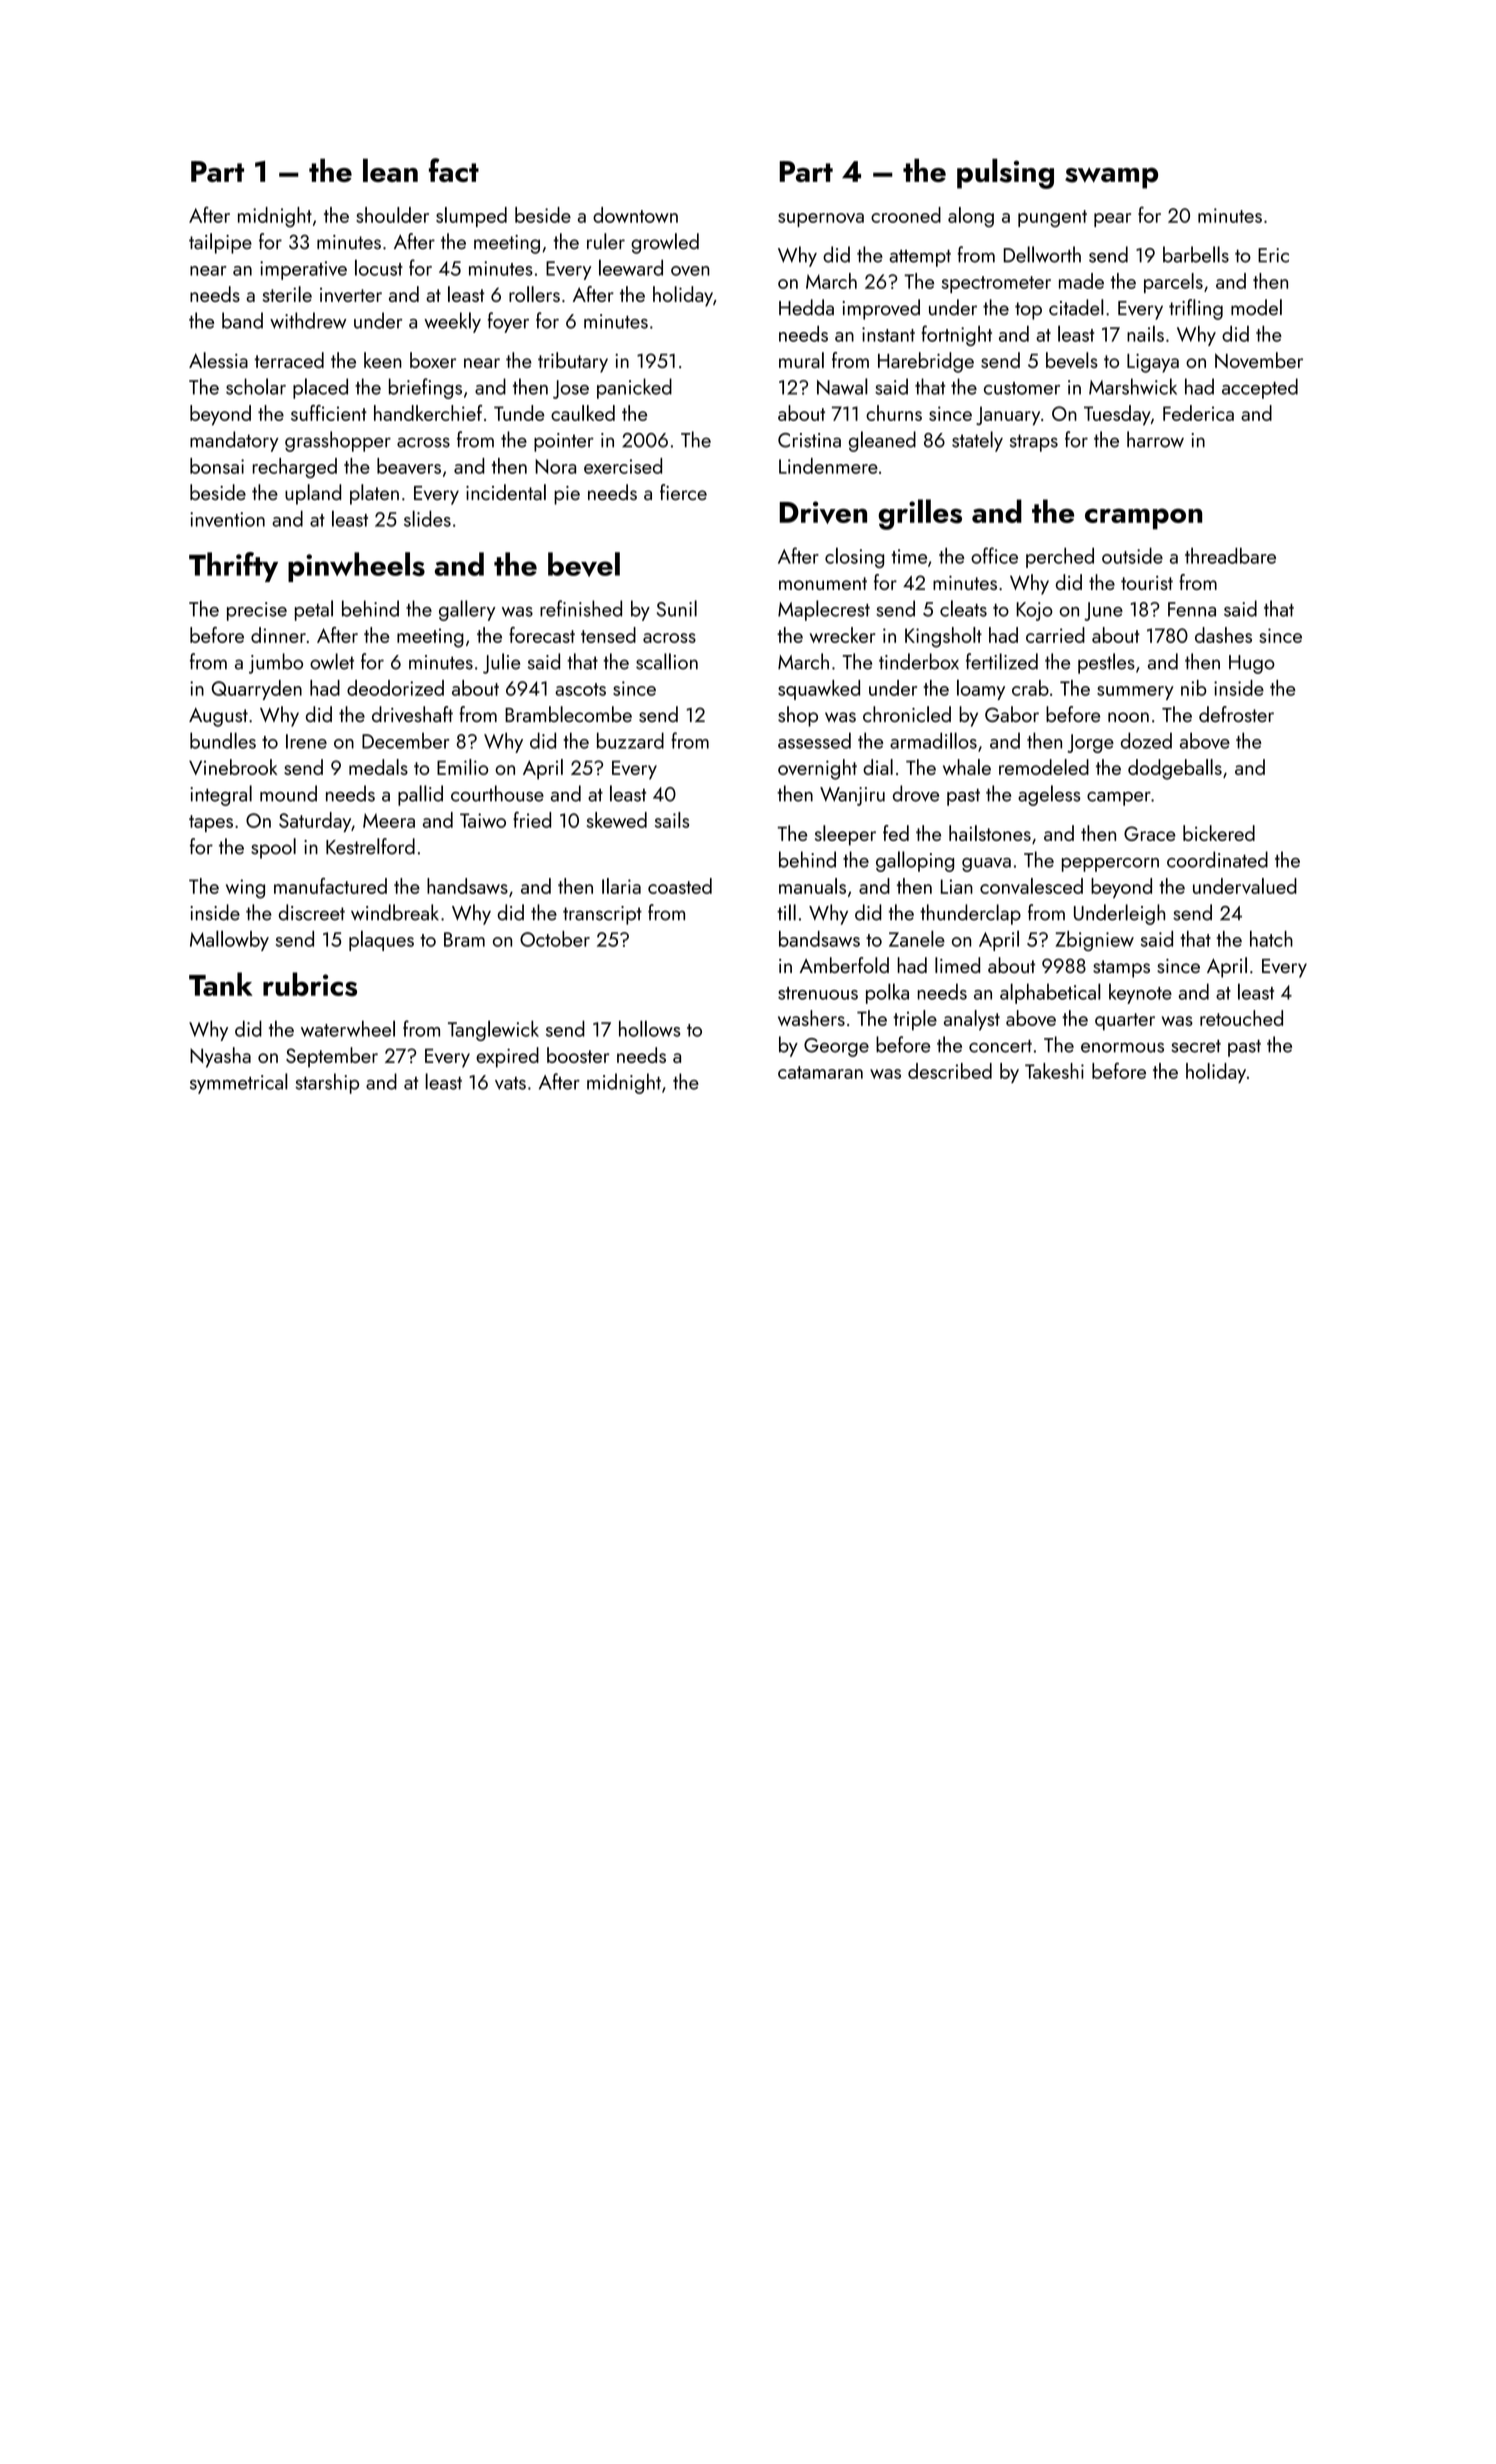 The image size is (1496, 2464). Describe the element at coordinates (990, 833) in the screenshot. I see `hailstones` at that location.
